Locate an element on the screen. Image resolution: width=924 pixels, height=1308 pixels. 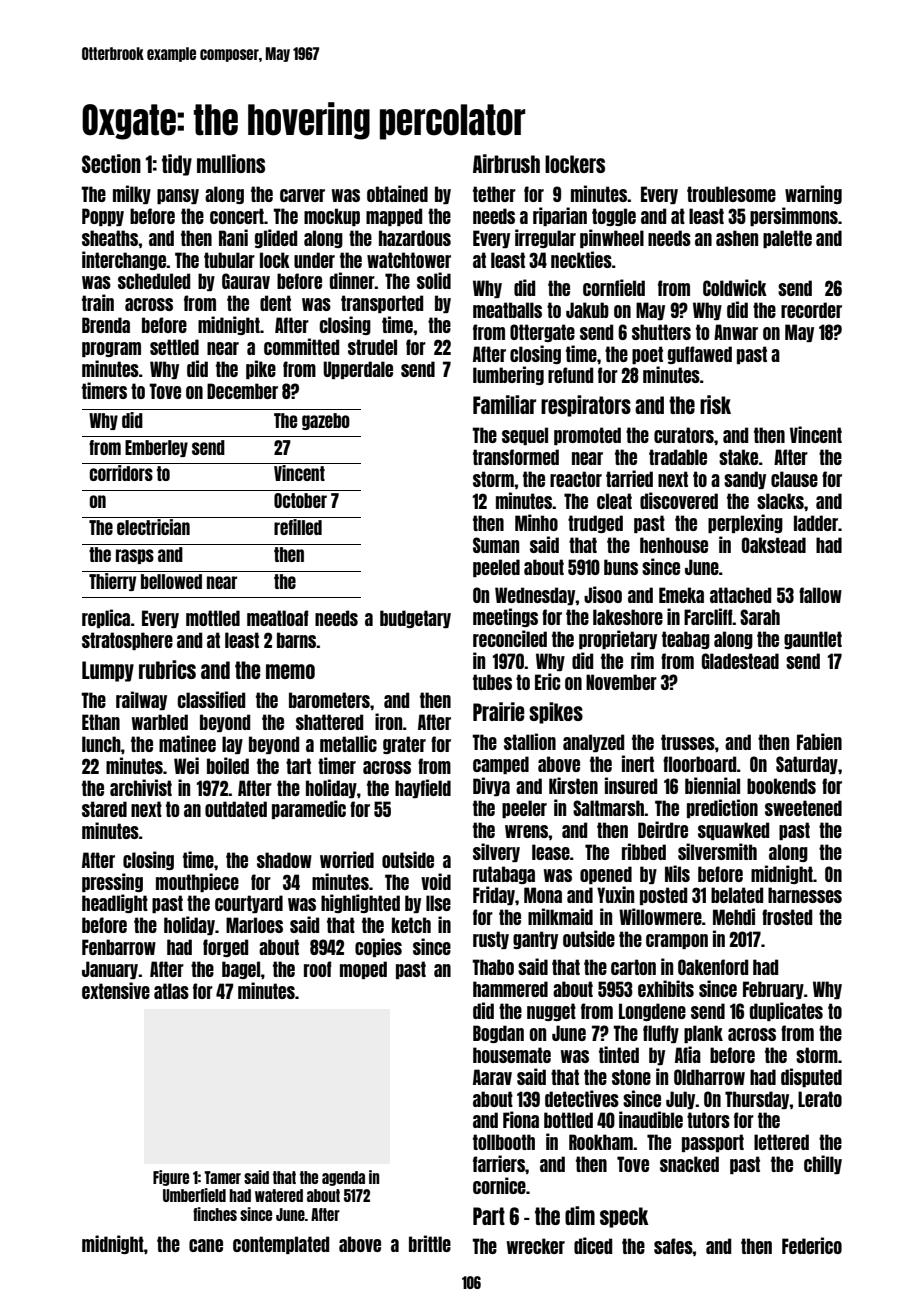
tether is located at coordinates (494, 194).
